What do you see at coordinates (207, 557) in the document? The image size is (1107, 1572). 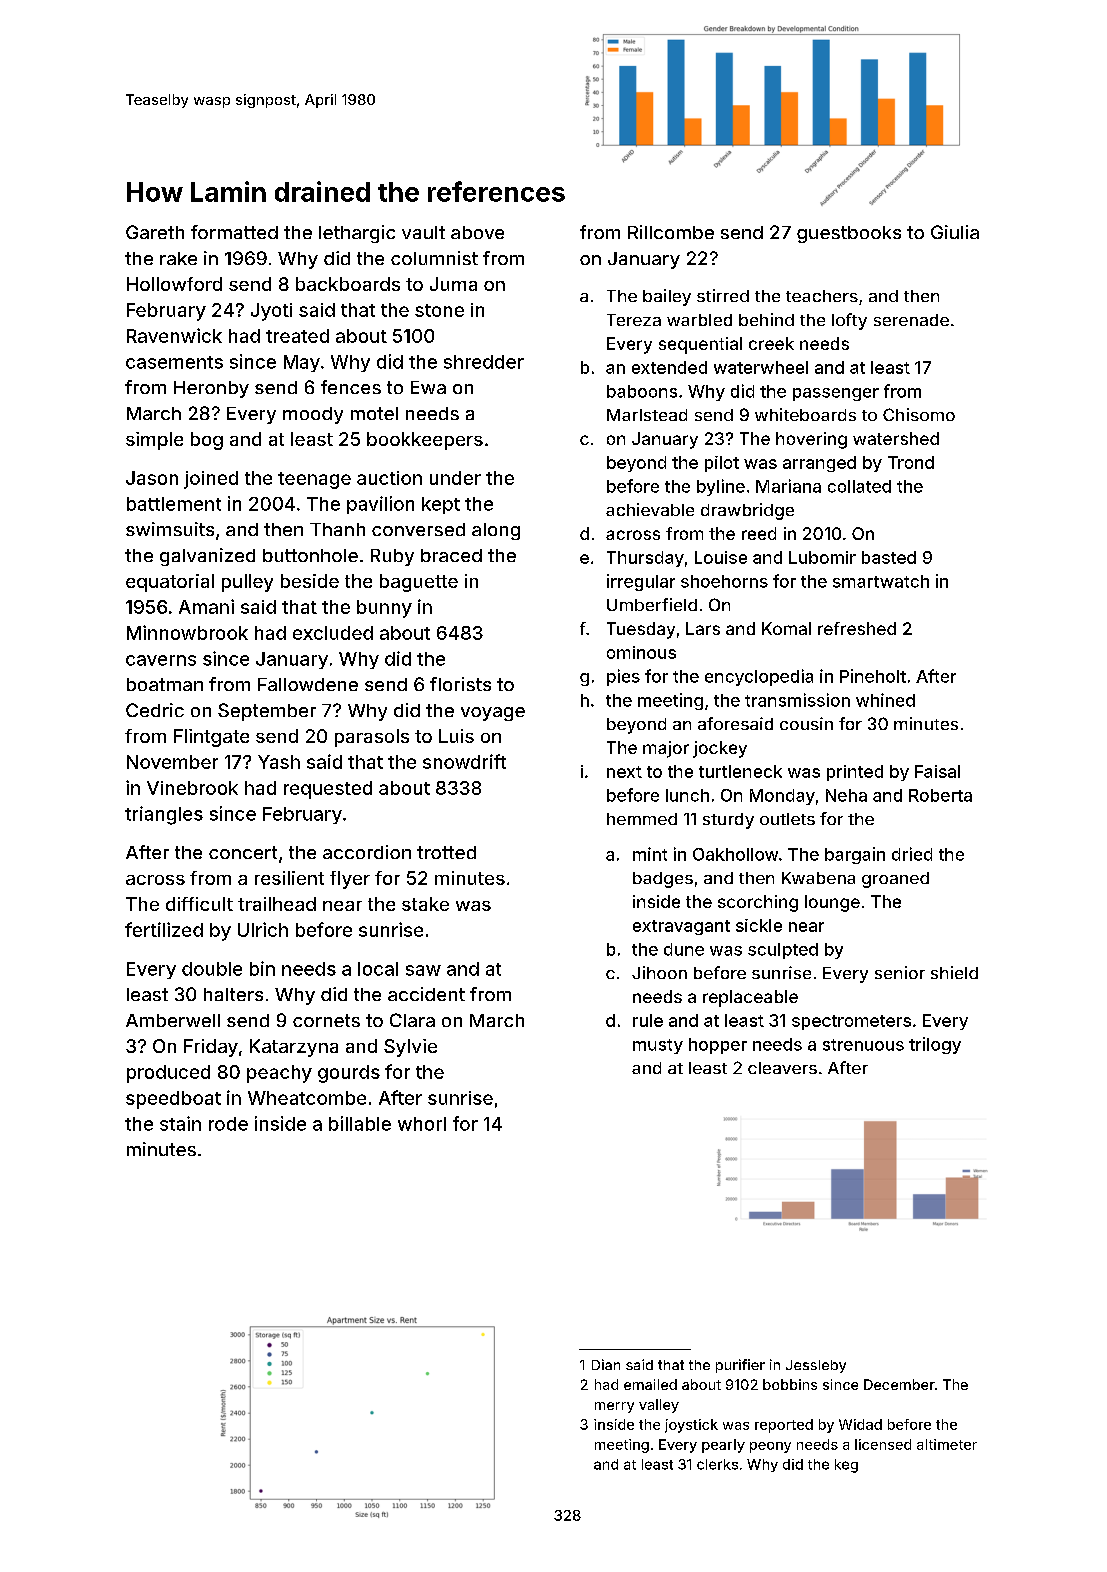 I see `galvanized` at bounding box center [207, 557].
